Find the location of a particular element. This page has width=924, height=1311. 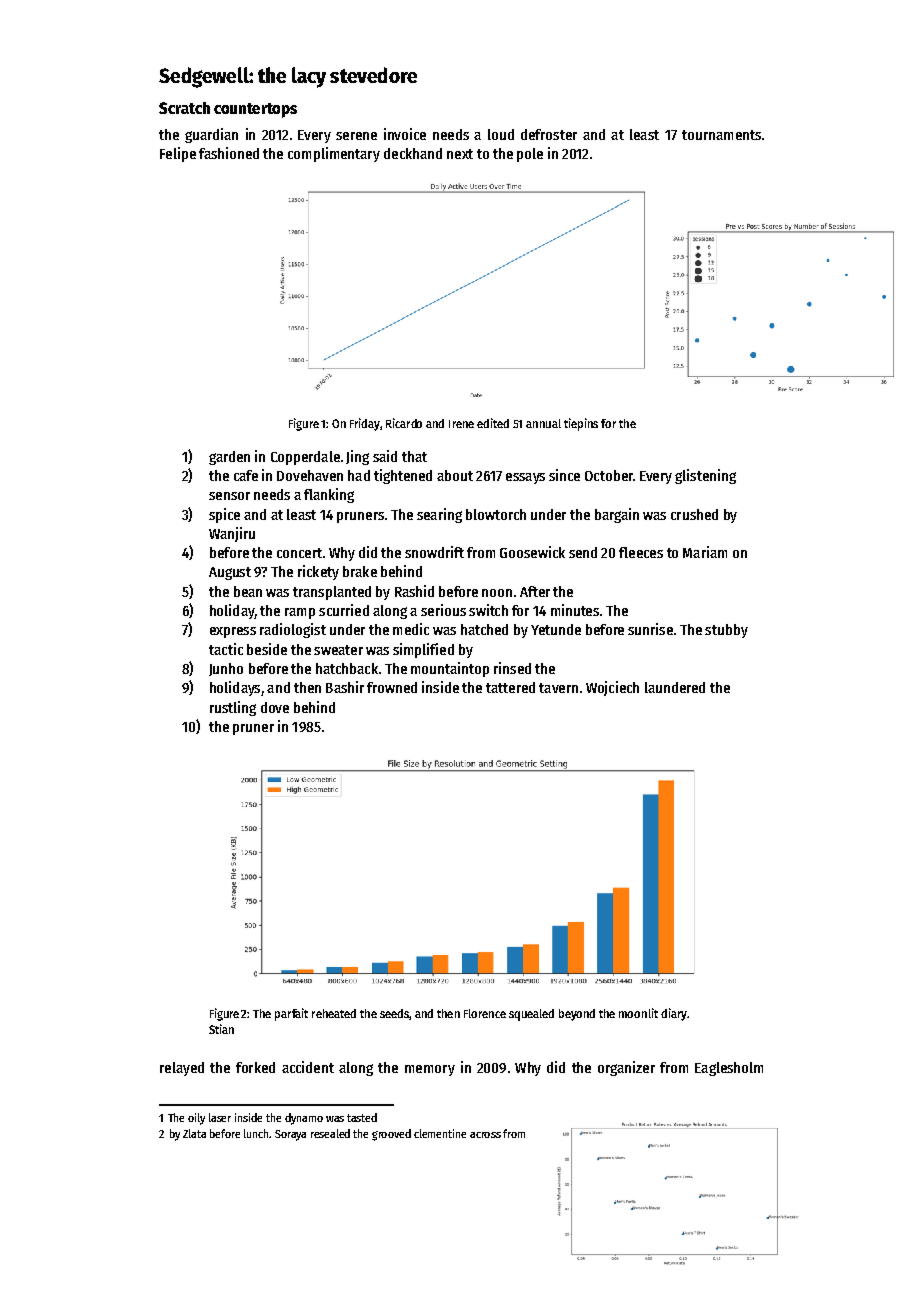

tattered is located at coordinates (510, 687).
